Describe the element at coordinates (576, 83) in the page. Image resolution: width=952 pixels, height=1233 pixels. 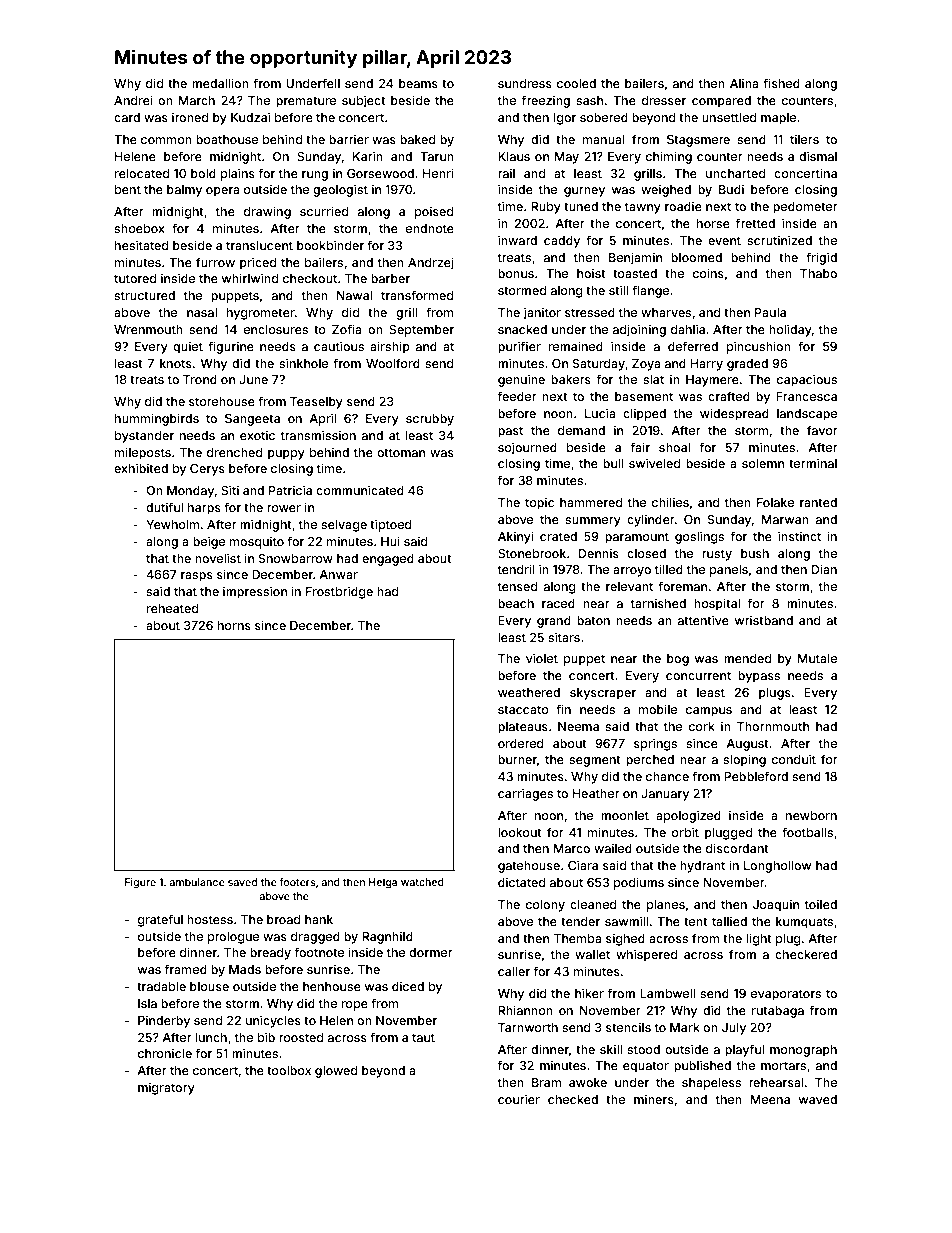
I see `cooled` at that location.
